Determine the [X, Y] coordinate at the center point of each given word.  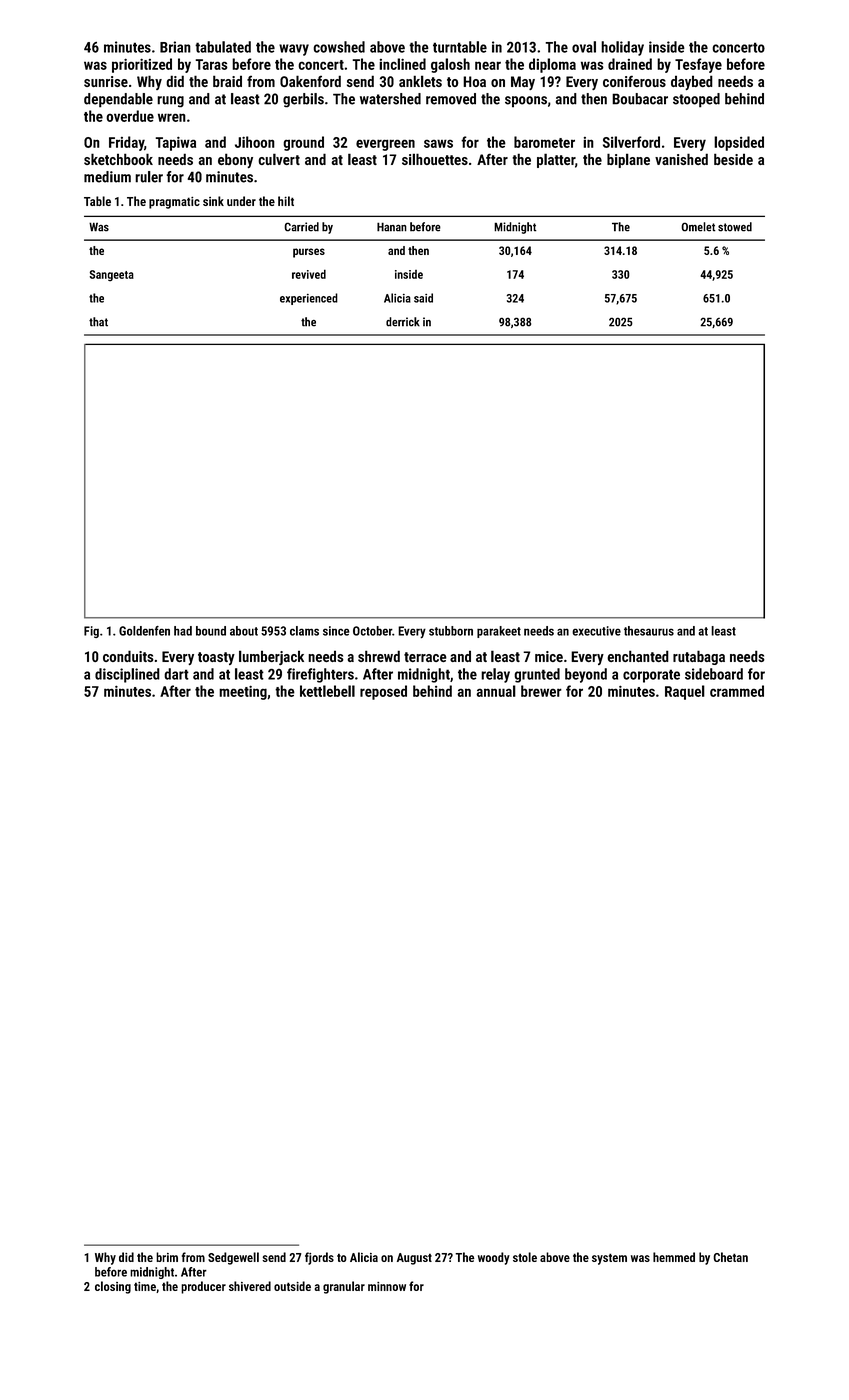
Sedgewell [233, 1258]
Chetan [731, 1257]
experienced [309, 299]
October [372, 631]
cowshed [339, 47]
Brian [175, 47]
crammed [737, 691]
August [414, 1259]
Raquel [685, 692]
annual [496, 691]
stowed [735, 227]
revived [309, 274]
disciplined [127, 675]
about [244, 631]
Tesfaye [698, 65]
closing [113, 1287]
